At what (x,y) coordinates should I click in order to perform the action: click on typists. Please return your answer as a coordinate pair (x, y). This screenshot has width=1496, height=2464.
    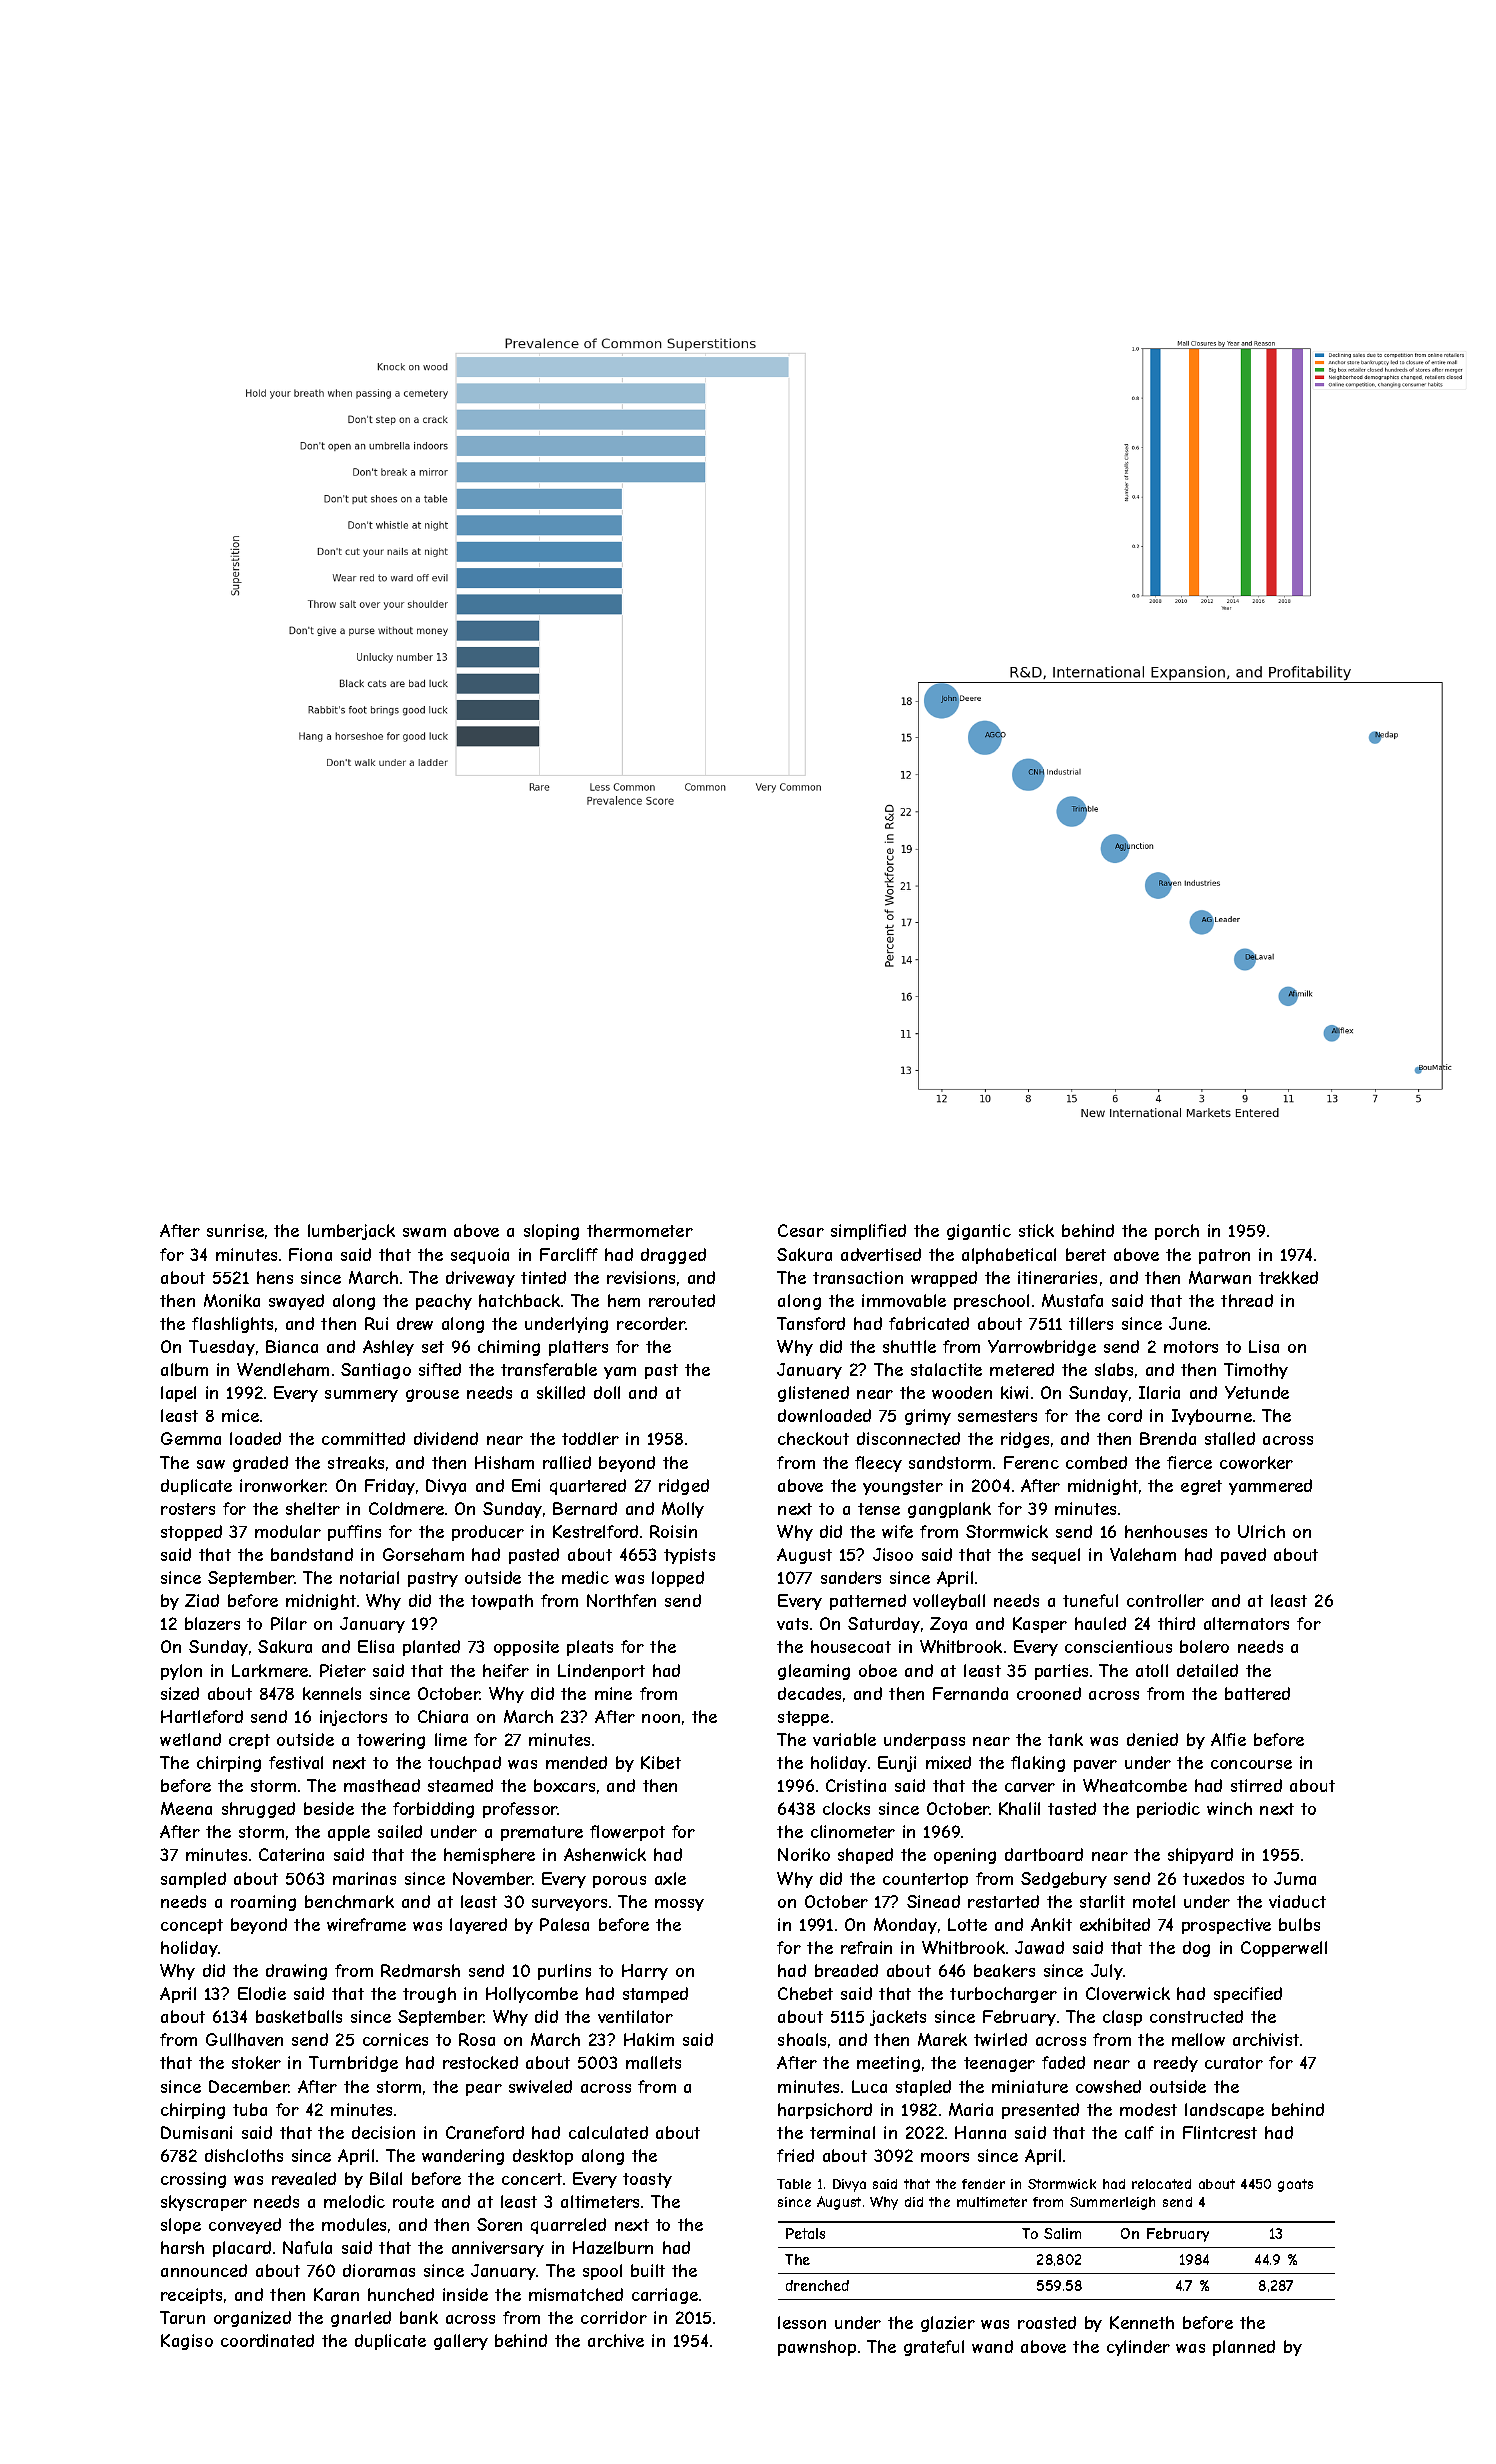
    Looking at the image, I should click on (689, 1556).
